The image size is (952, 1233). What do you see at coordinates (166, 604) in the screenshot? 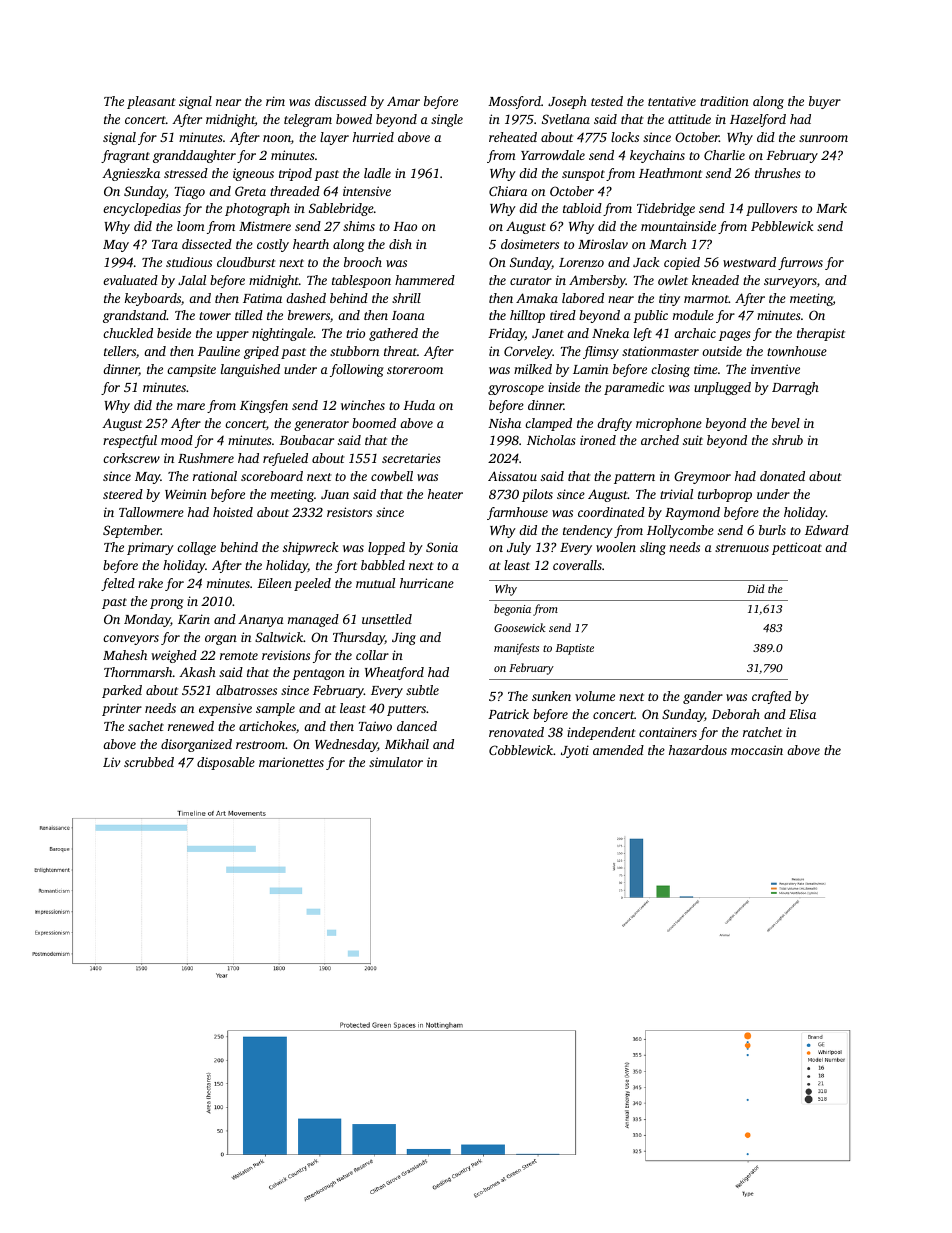
I see `prong` at bounding box center [166, 604].
